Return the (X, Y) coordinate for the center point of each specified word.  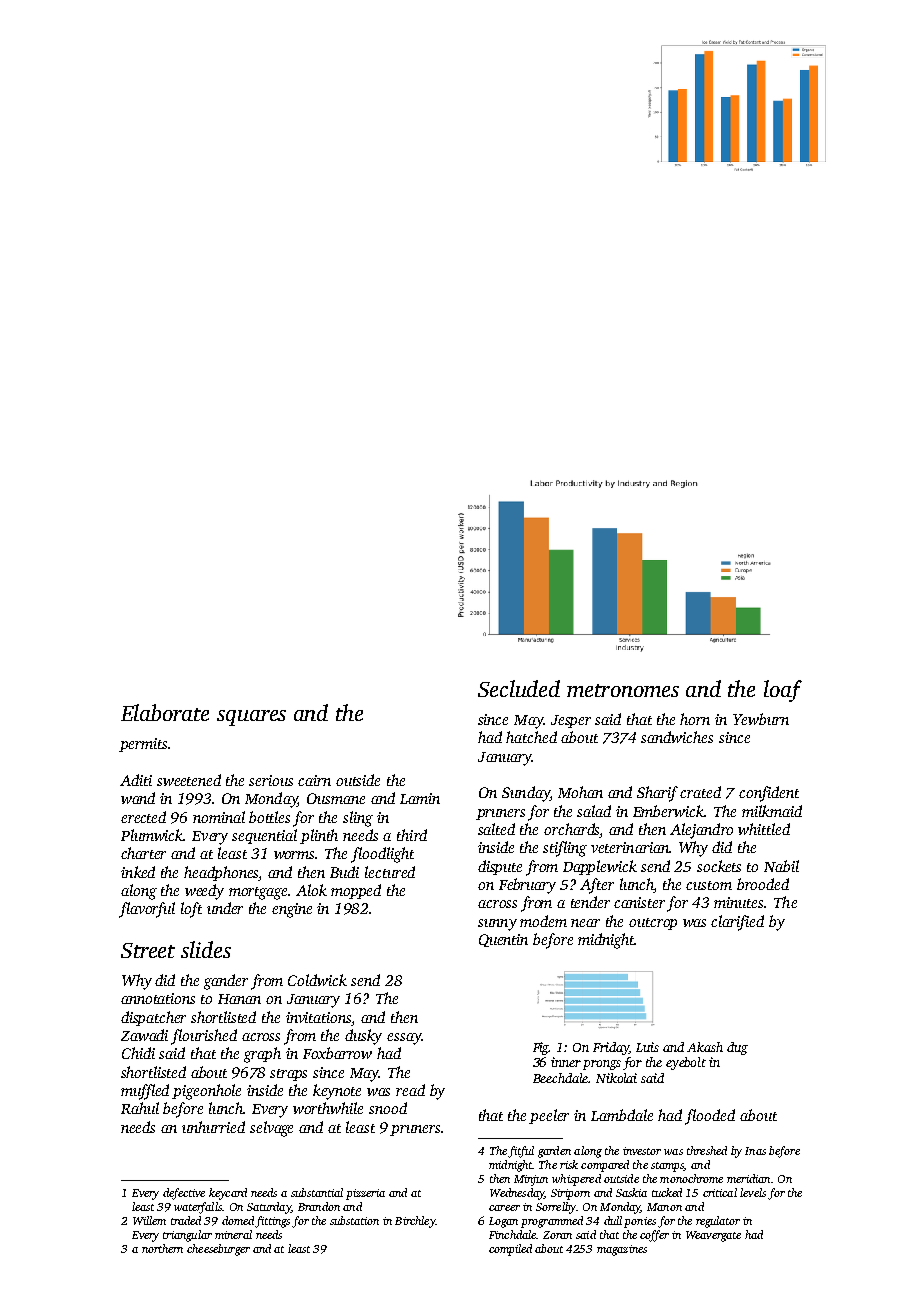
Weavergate (713, 1236)
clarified (737, 923)
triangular (187, 1236)
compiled (510, 1250)
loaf (783, 691)
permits (143, 745)
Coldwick (317, 980)
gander (226, 982)
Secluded (519, 688)
